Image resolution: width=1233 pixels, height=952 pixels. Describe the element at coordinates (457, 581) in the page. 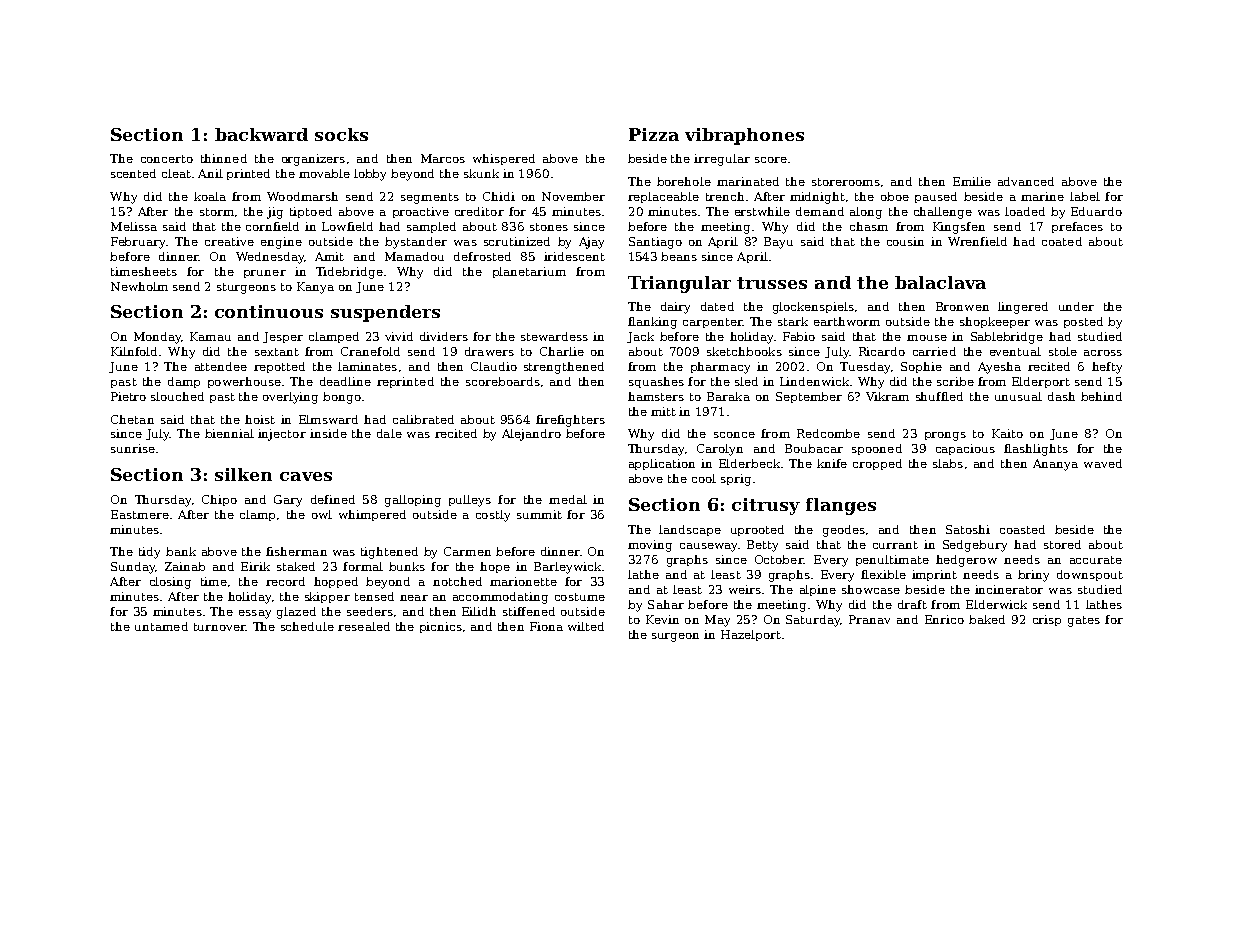

I see `notched` at that location.
